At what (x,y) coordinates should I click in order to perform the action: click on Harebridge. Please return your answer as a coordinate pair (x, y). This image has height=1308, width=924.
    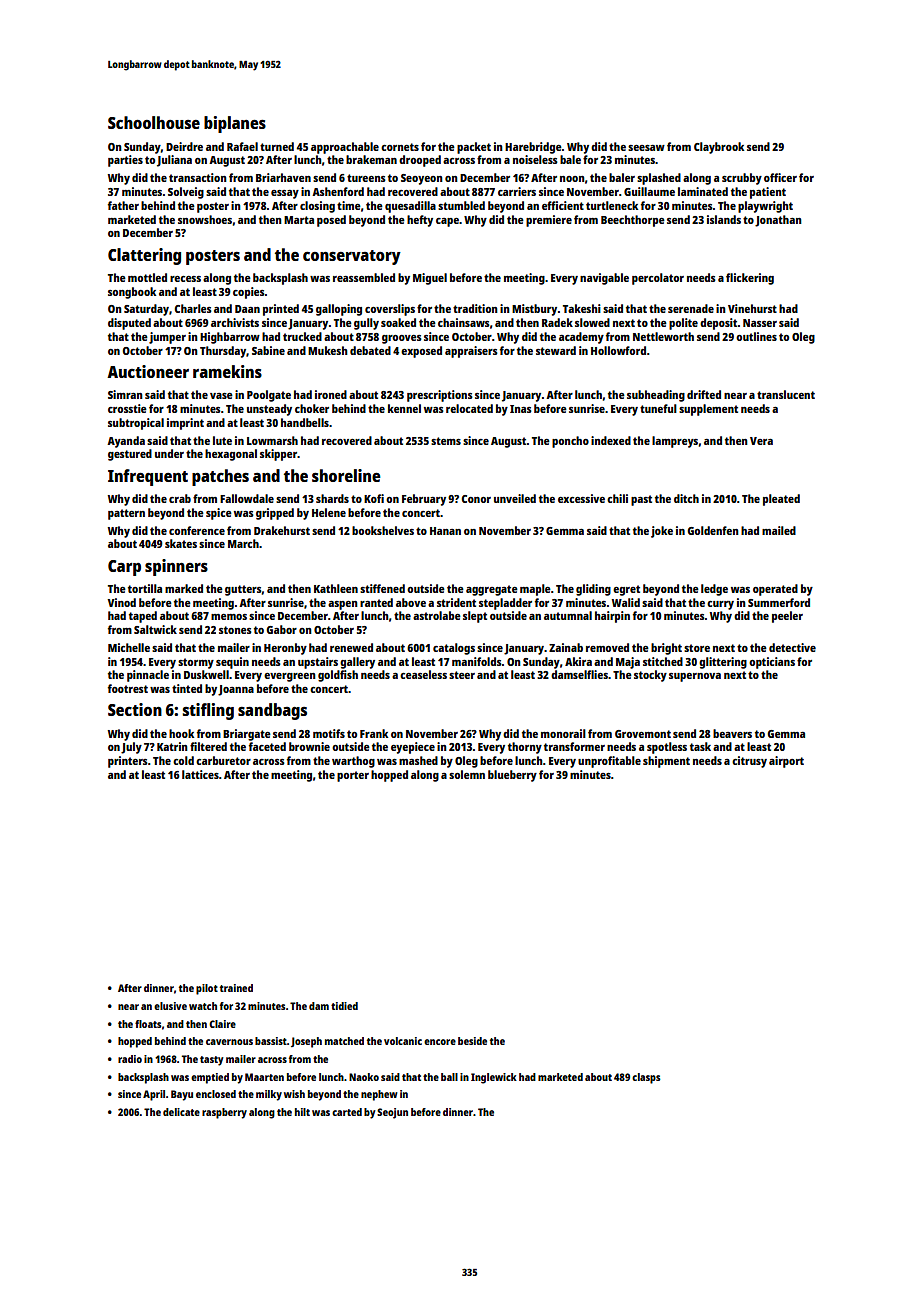
    Looking at the image, I should click on (533, 148).
